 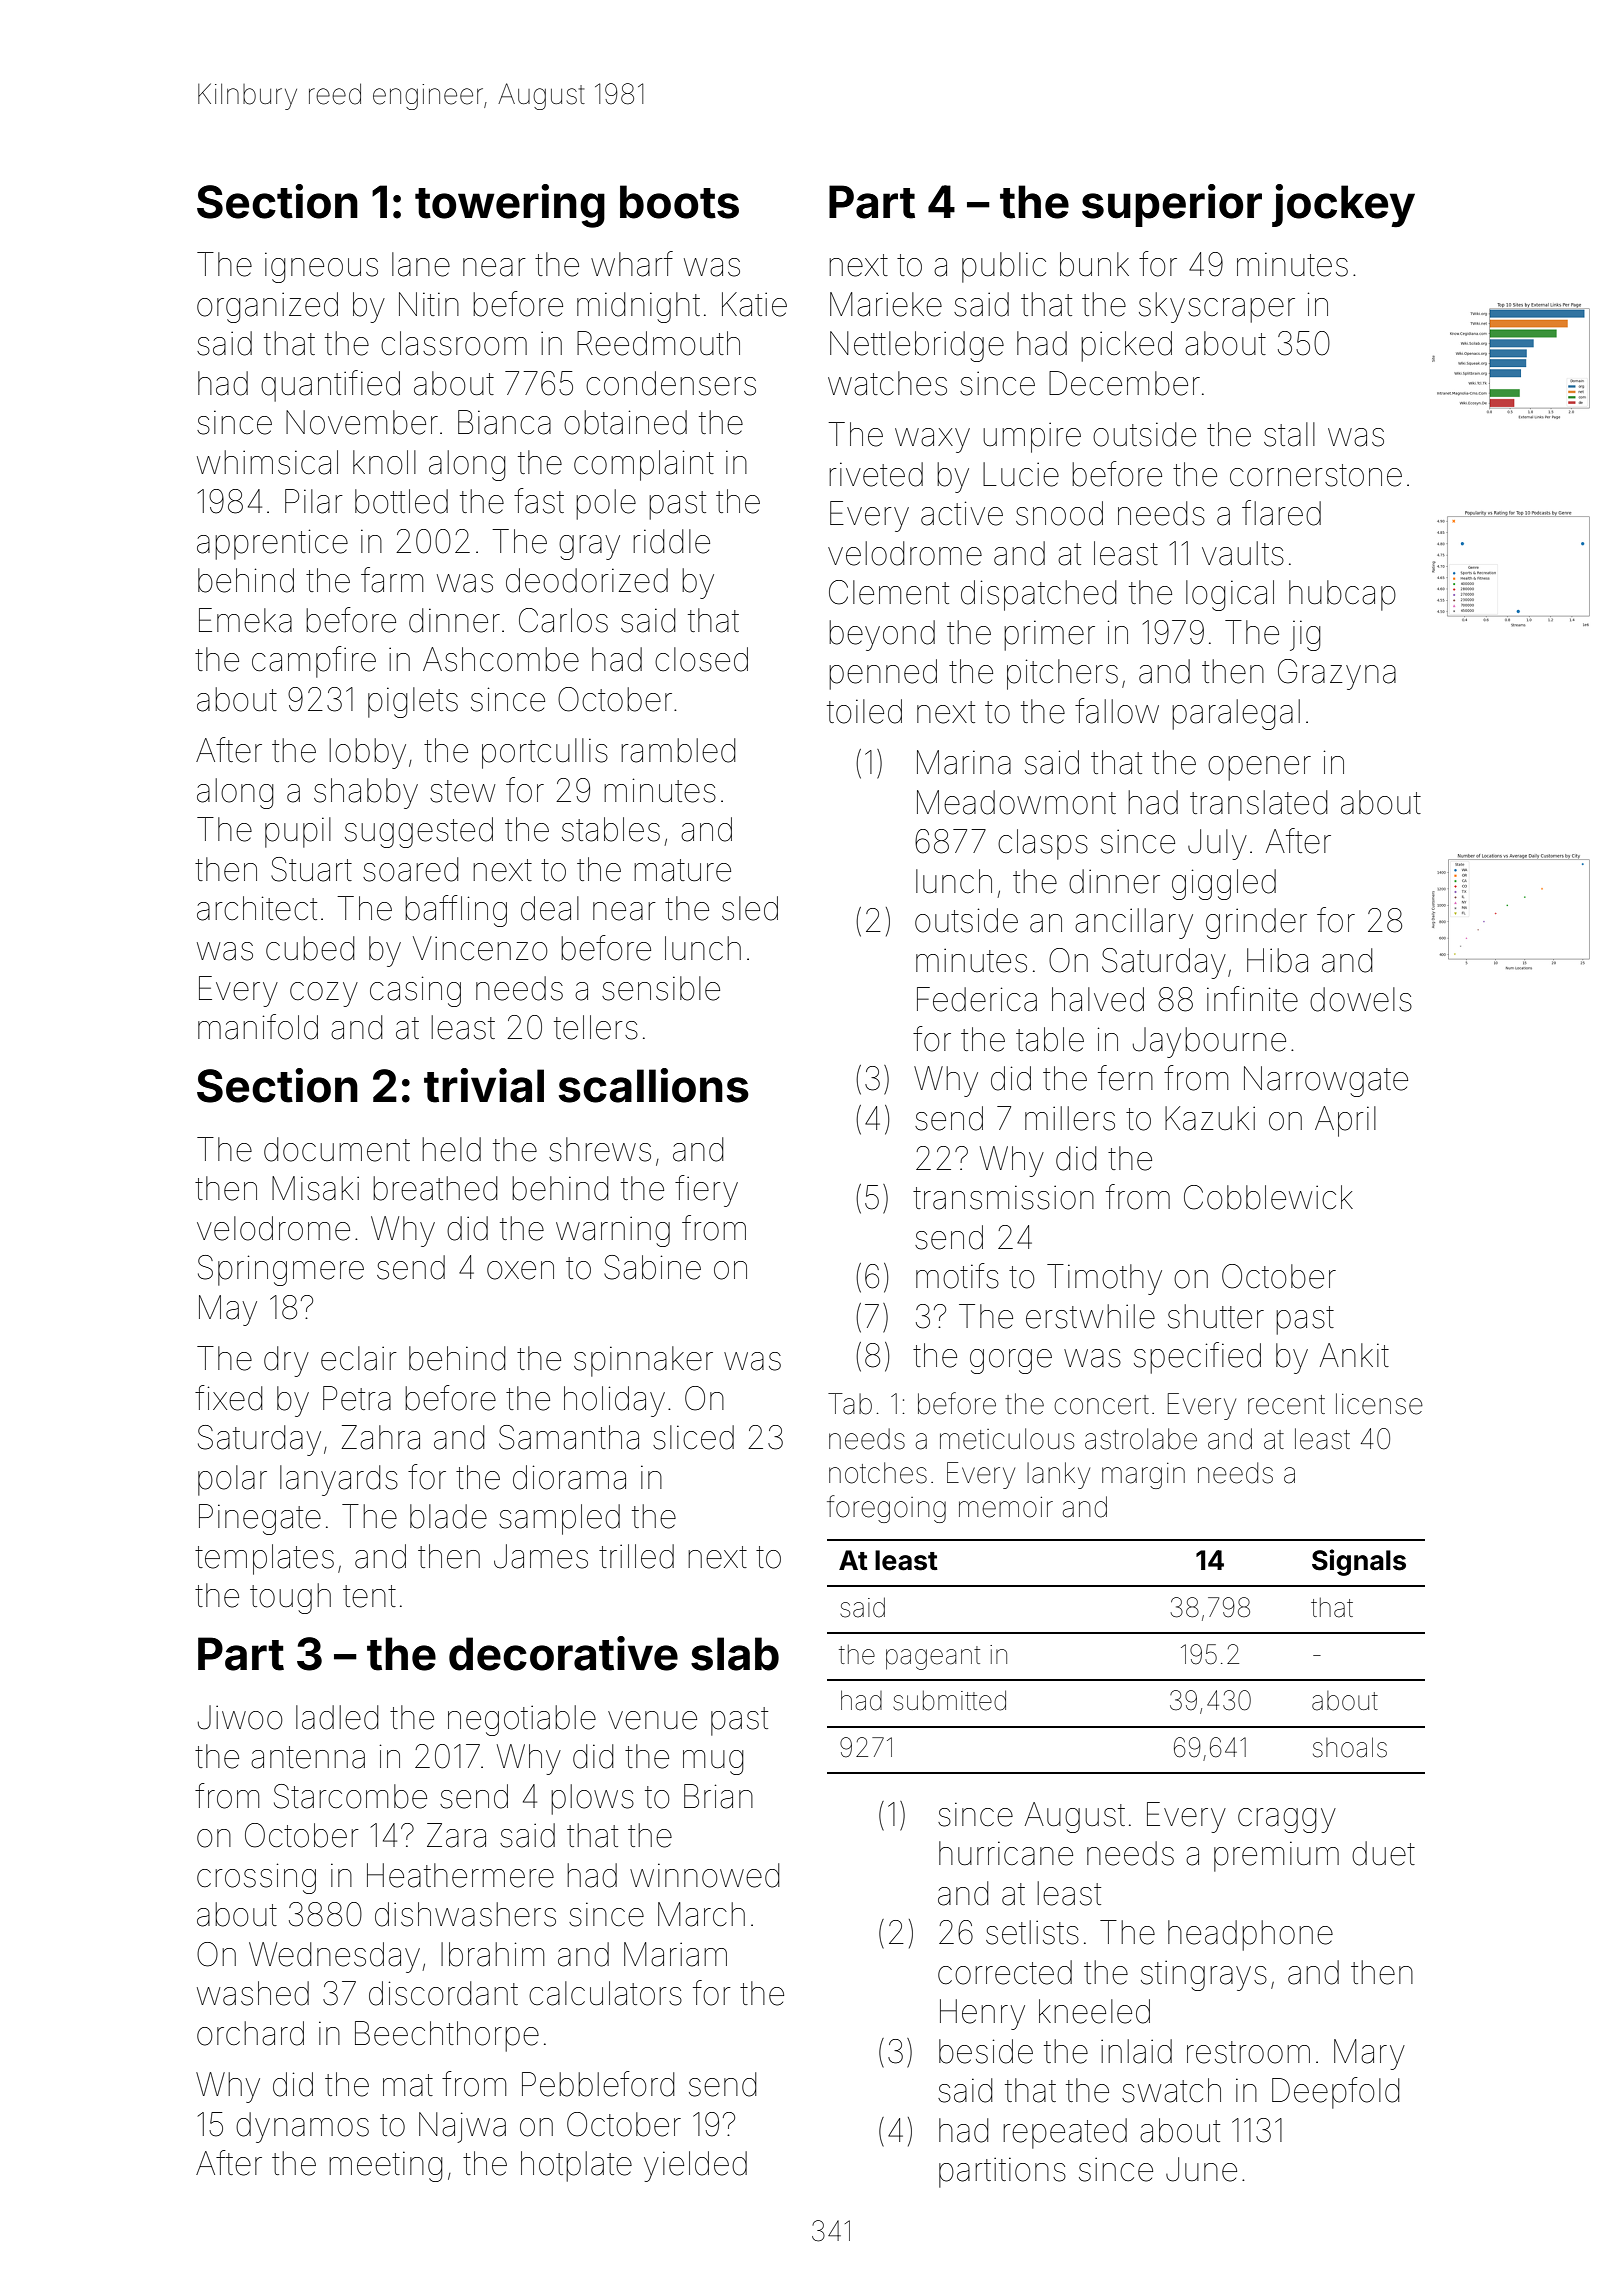 What do you see at coordinates (977, 999) in the screenshot?
I see `Federica` at bounding box center [977, 999].
